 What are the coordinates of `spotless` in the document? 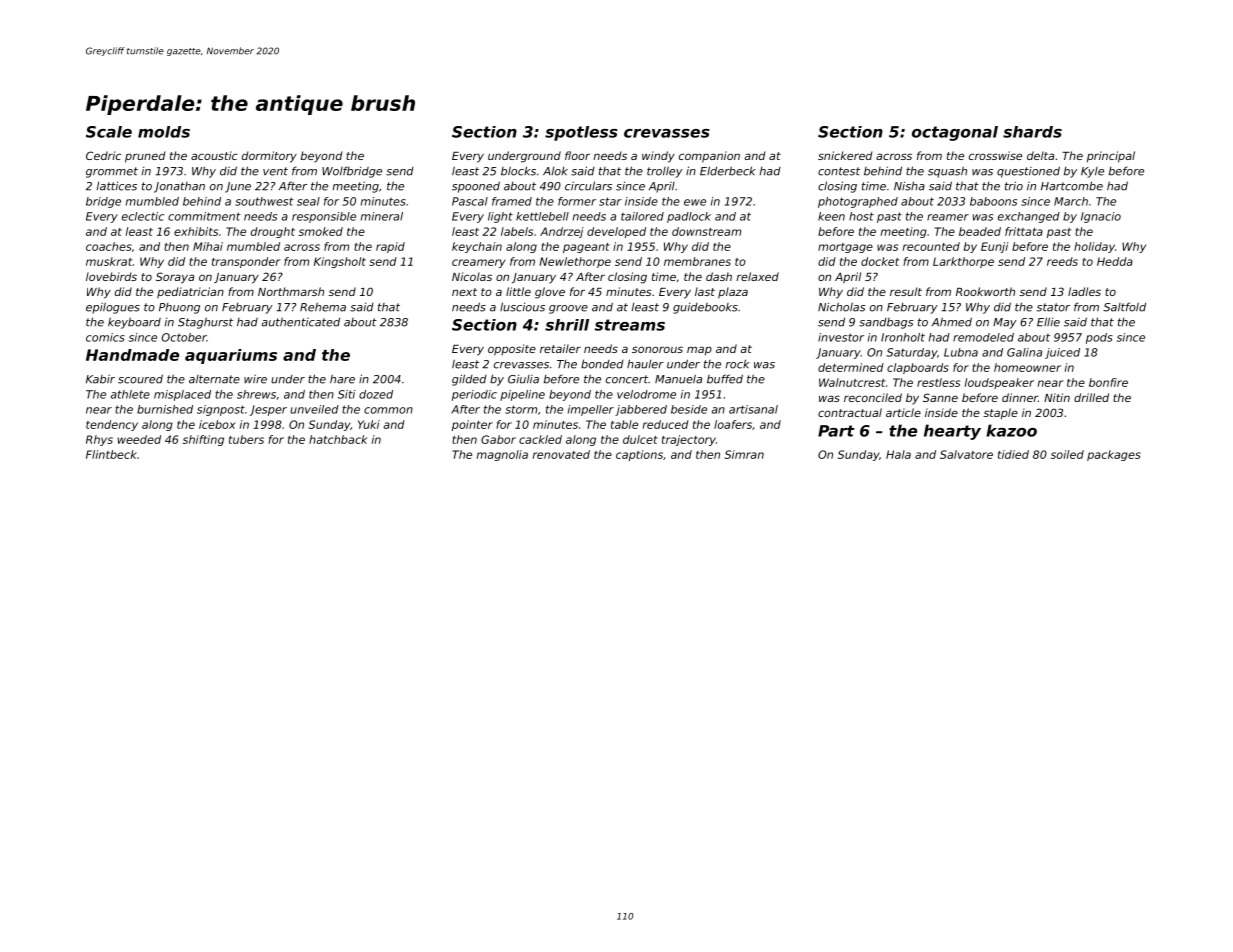 It's located at (581, 133).
